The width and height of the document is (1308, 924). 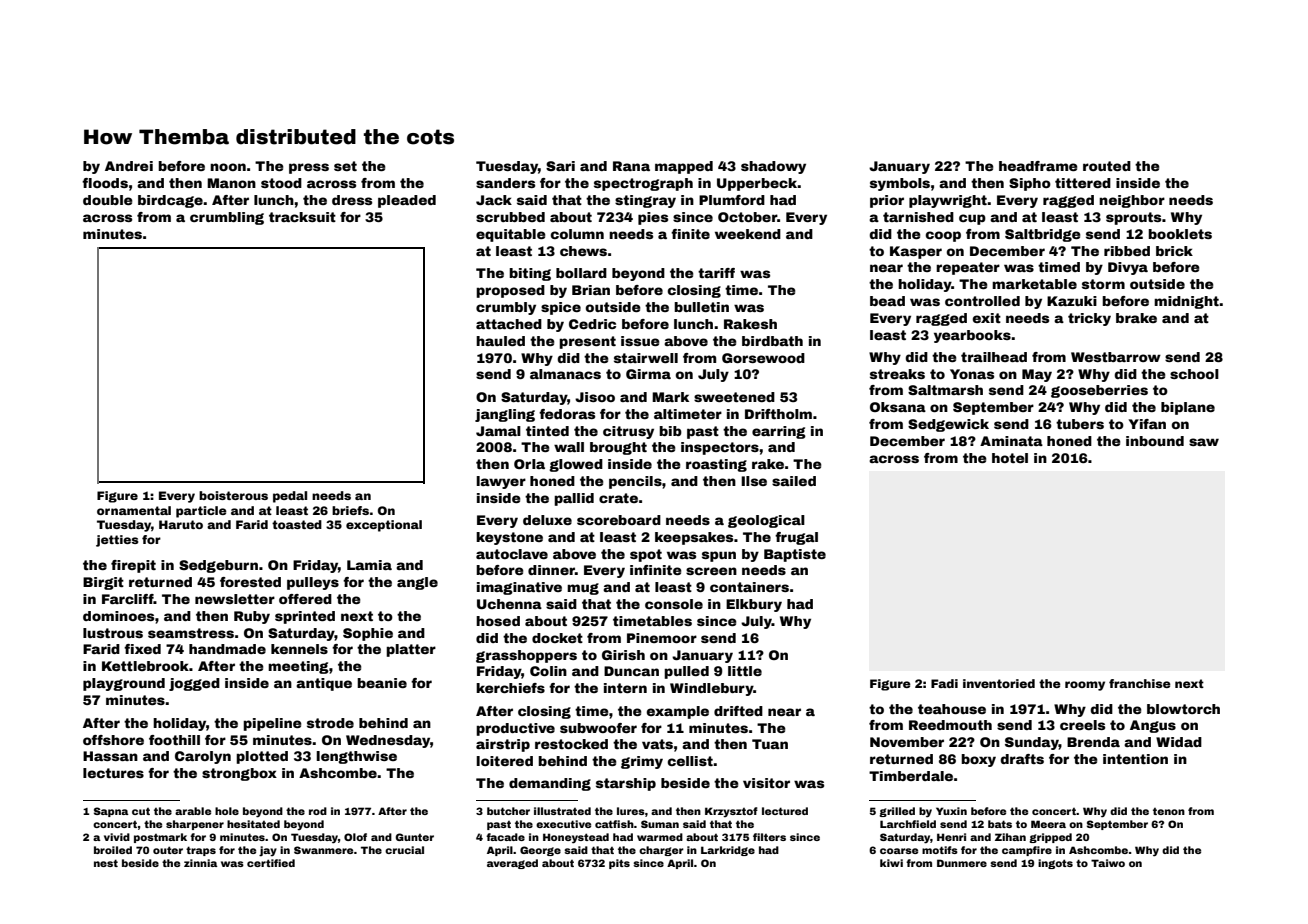 What do you see at coordinates (227, 218) in the document?
I see `crumbling` at bounding box center [227, 218].
